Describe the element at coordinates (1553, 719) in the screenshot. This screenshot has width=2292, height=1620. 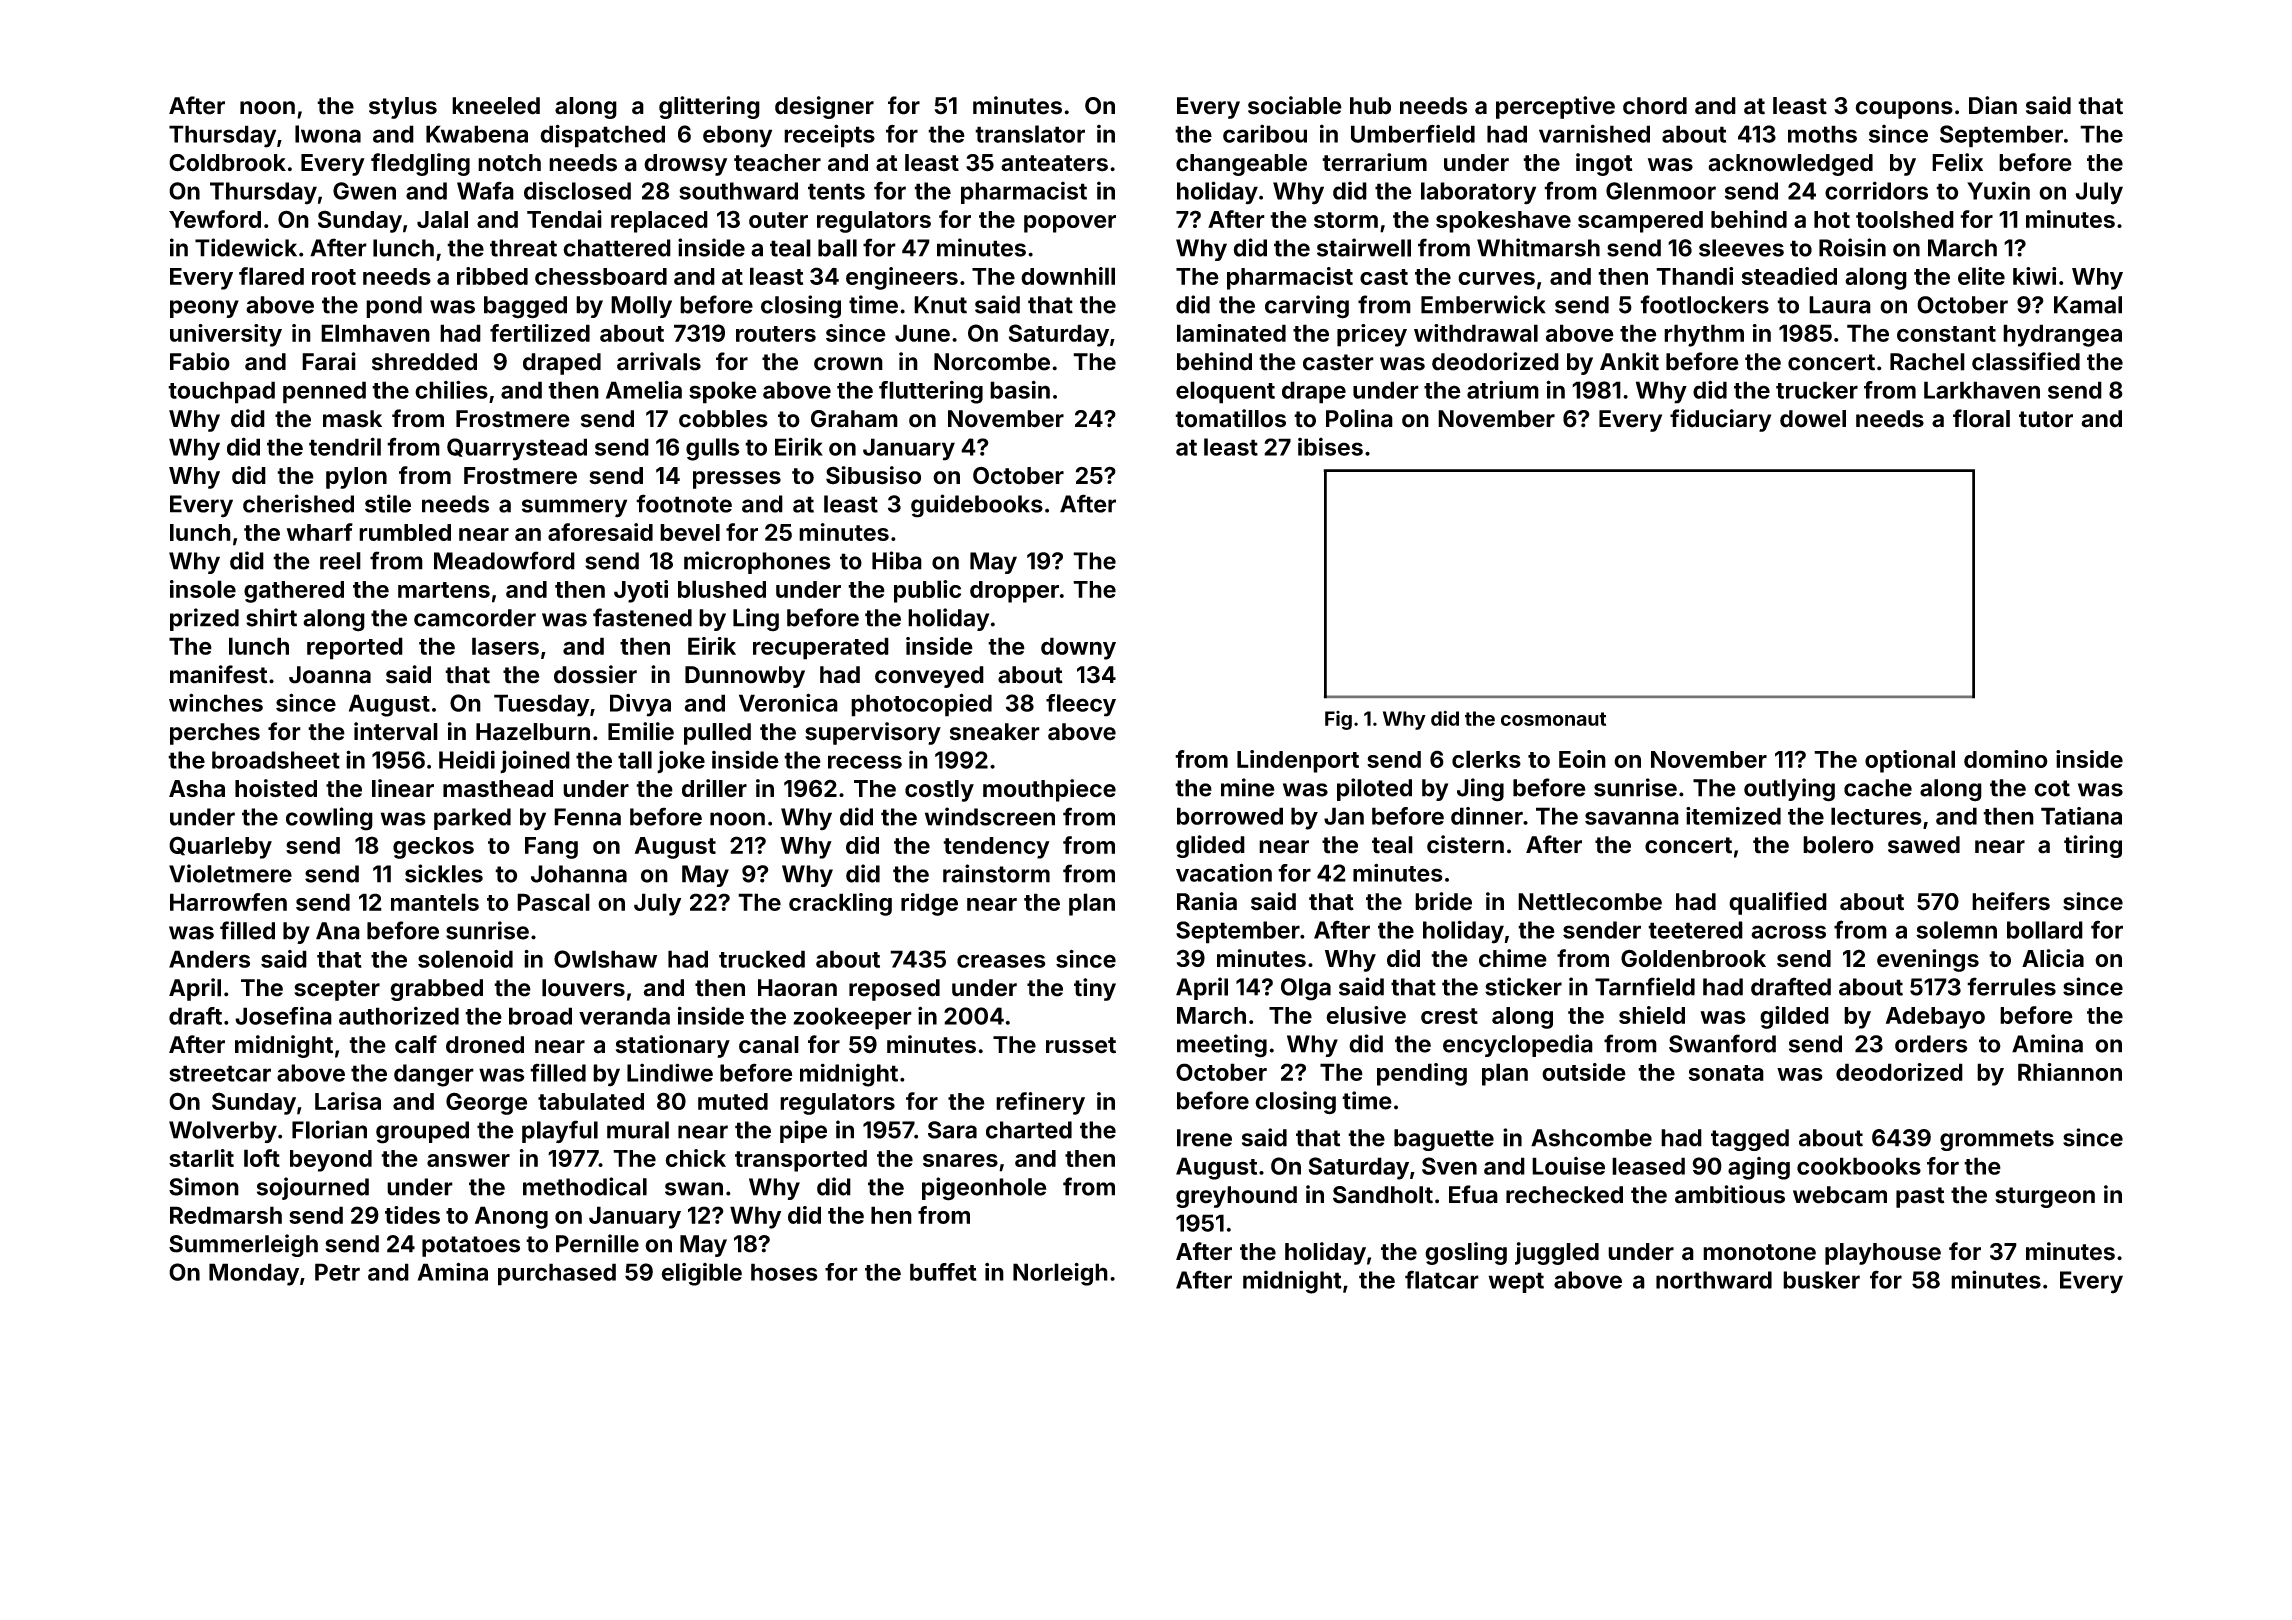
I see `cosmonaut` at that location.
